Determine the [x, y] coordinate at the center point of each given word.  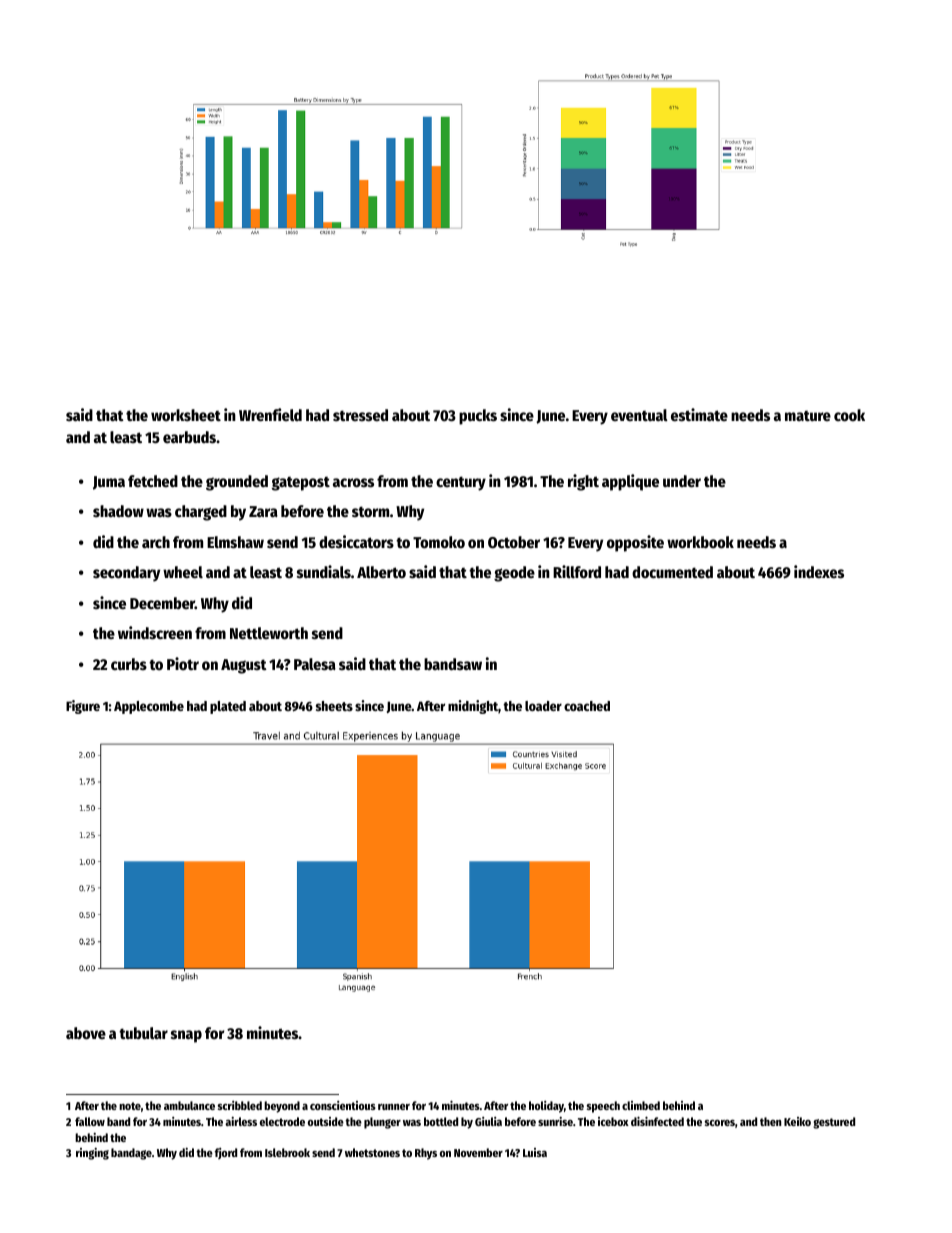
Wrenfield [270, 415]
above [86, 1033]
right [583, 482]
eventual [639, 415]
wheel [183, 572]
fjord [226, 1153]
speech [603, 1107]
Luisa [535, 1152]
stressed [360, 415]
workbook [700, 542]
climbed [641, 1105]
